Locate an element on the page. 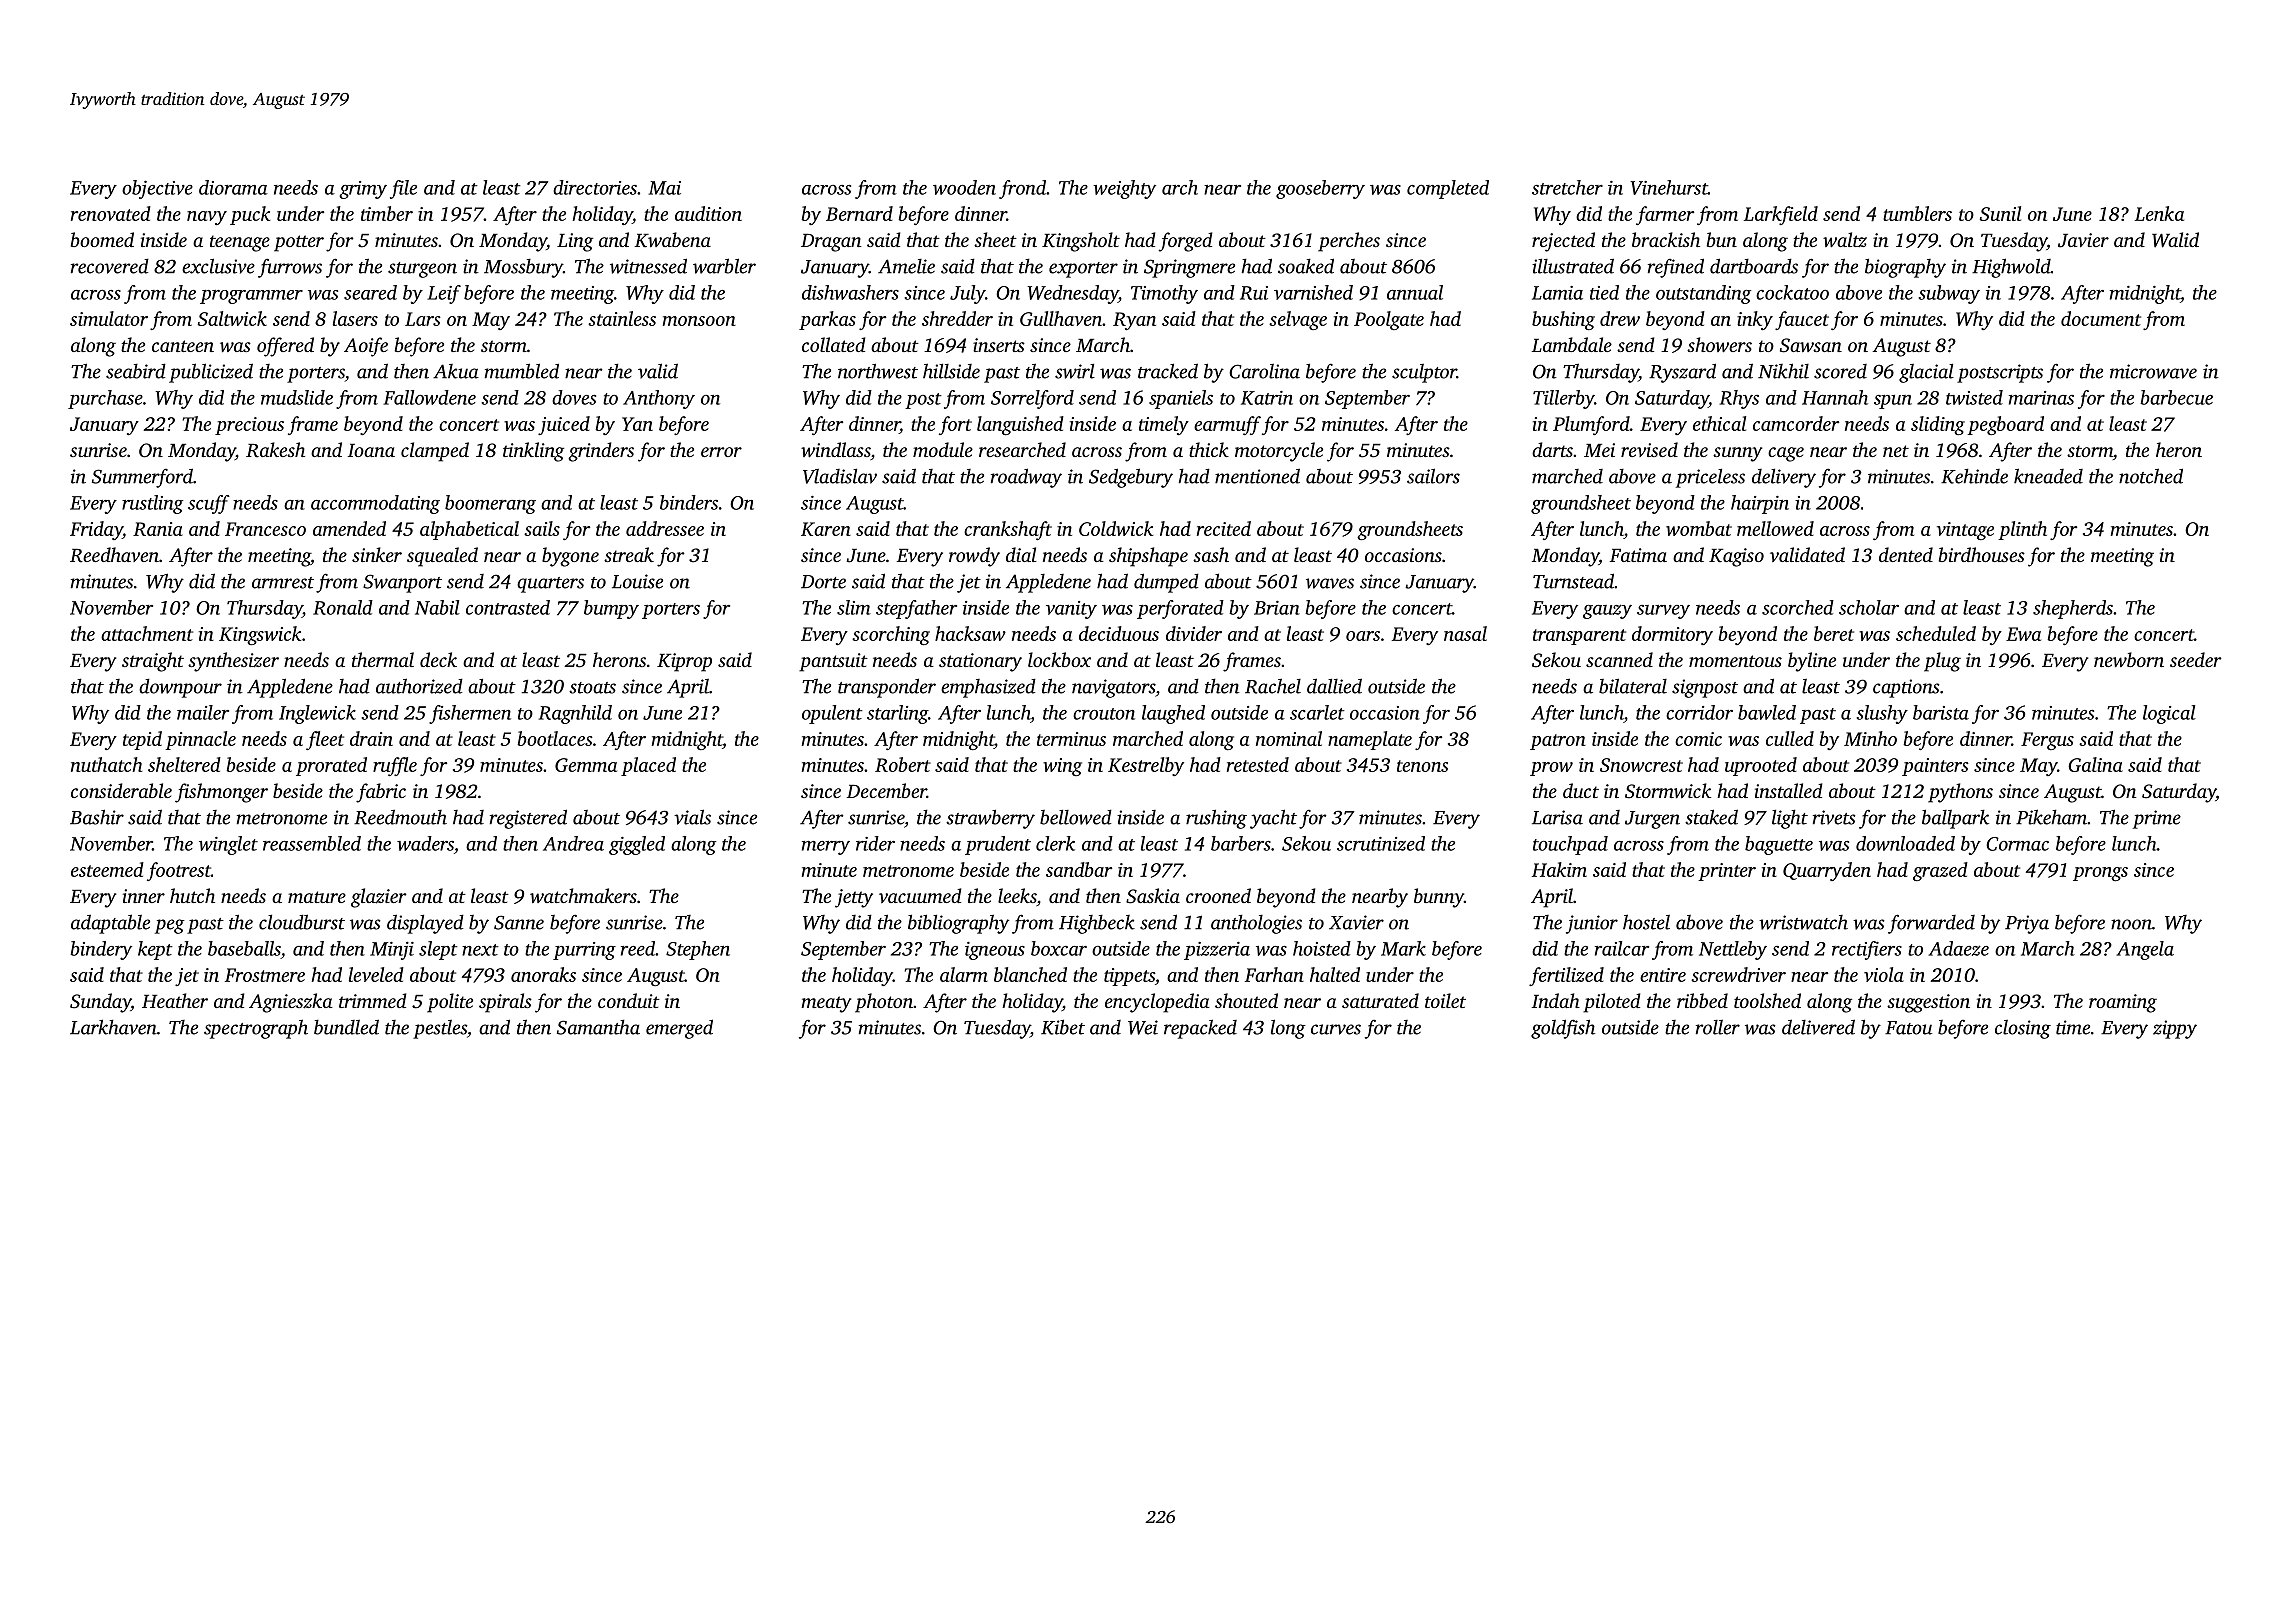 This image has height=1620, width=2292. pestles is located at coordinates (440, 1029).
